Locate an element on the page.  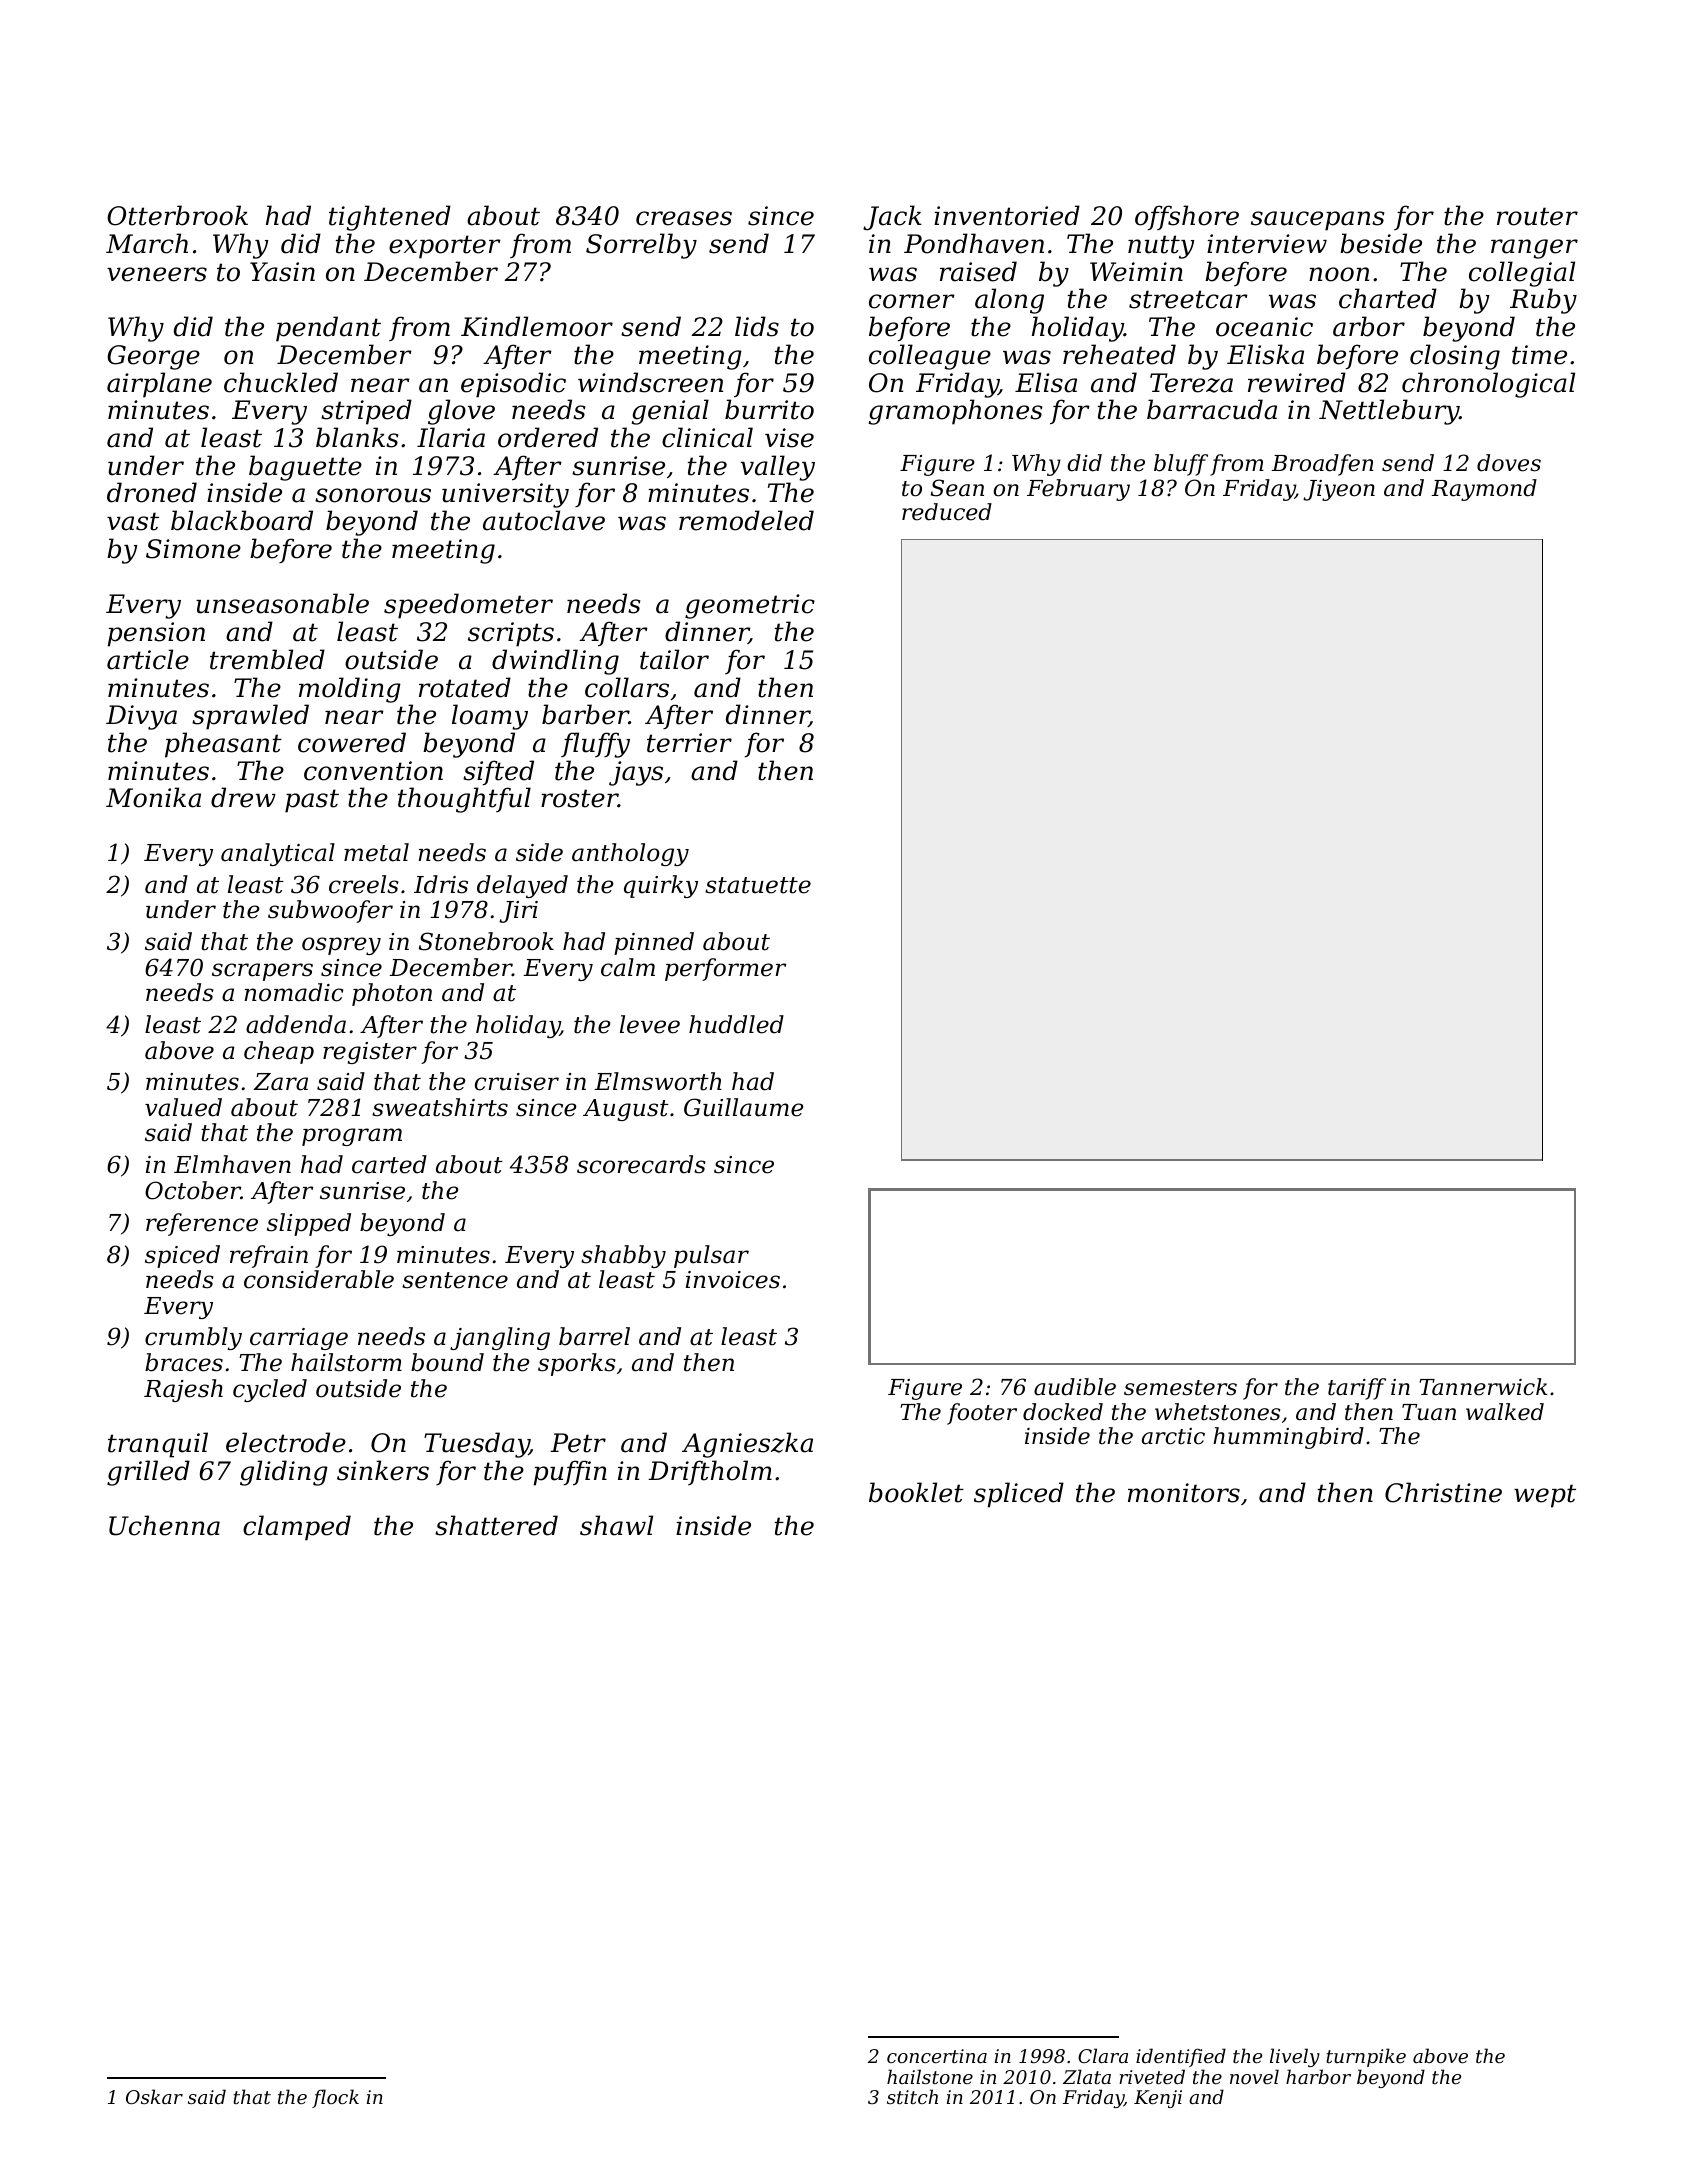
Oskar is located at coordinates (154, 2096).
